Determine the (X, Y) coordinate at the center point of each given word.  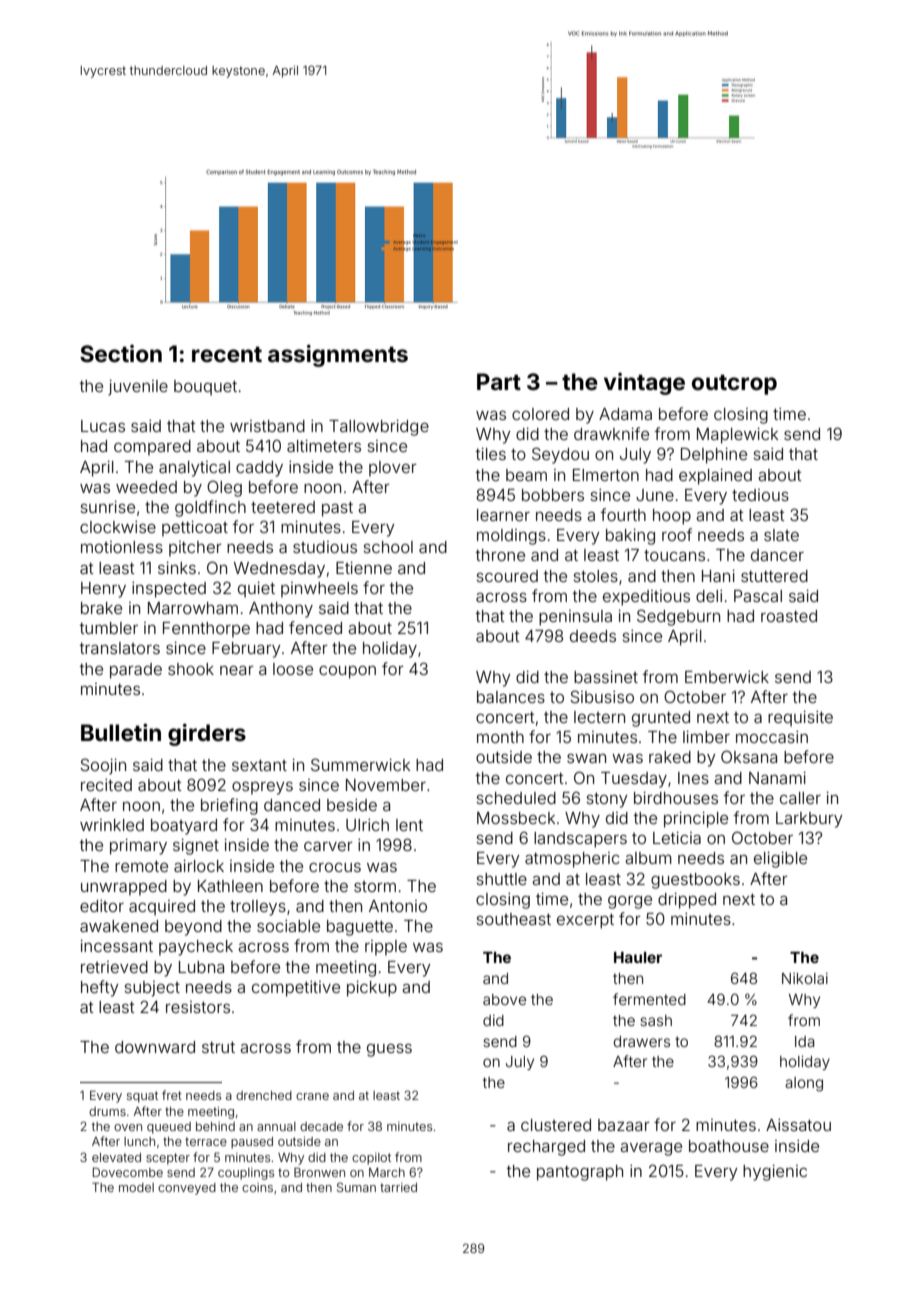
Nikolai (805, 978)
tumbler (109, 628)
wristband (267, 426)
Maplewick (737, 436)
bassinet (606, 677)
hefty (99, 988)
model (136, 1187)
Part (499, 381)
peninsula (575, 618)
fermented (649, 999)
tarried (398, 1187)
